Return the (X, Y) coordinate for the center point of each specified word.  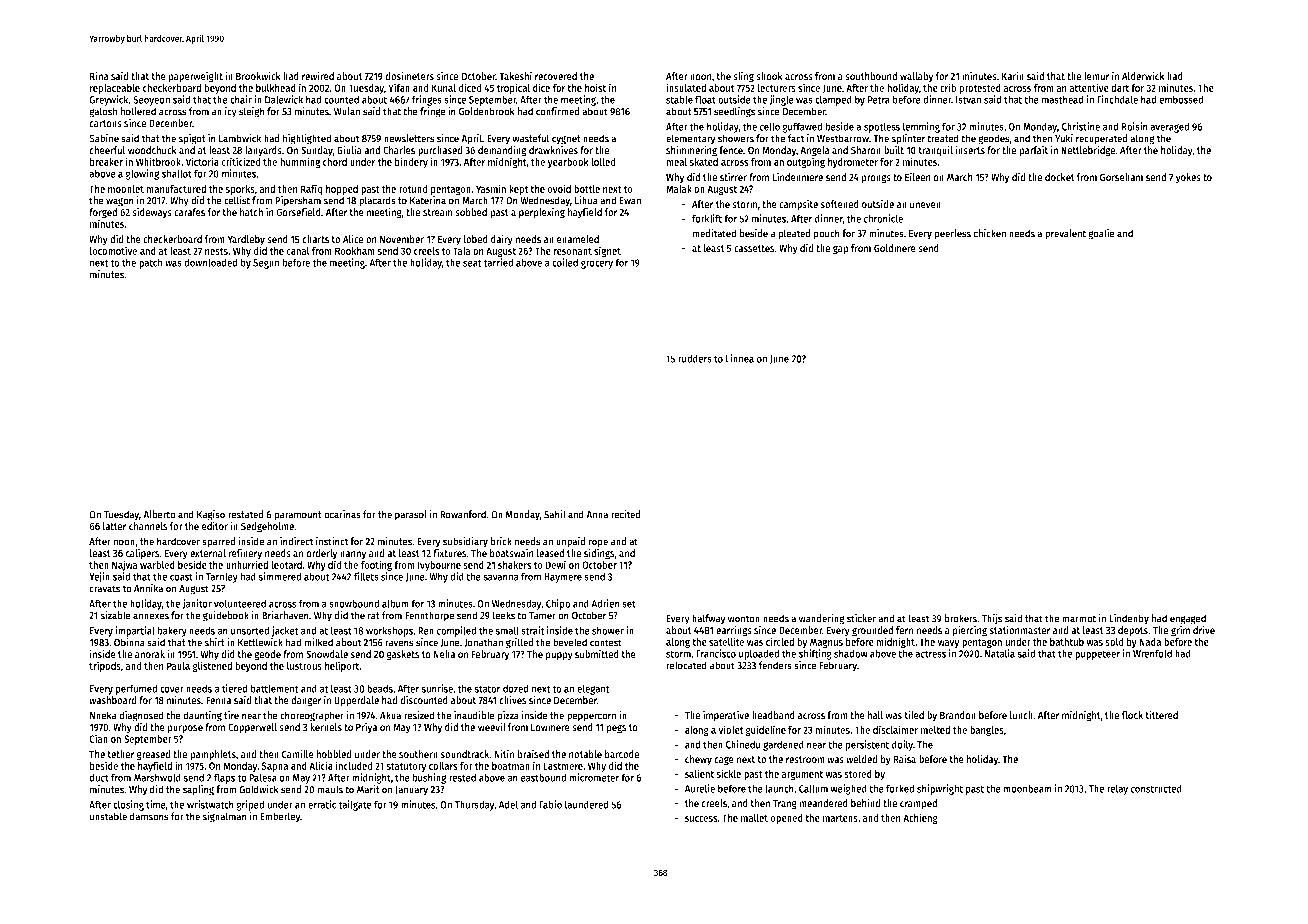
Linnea (740, 358)
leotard (286, 565)
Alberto (159, 514)
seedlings (734, 112)
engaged (1188, 619)
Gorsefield (298, 212)
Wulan (347, 111)
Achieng (920, 818)
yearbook (568, 163)
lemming (921, 127)
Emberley (280, 817)
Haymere (563, 578)
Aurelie (700, 788)
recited (626, 514)
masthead (1063, 99)
